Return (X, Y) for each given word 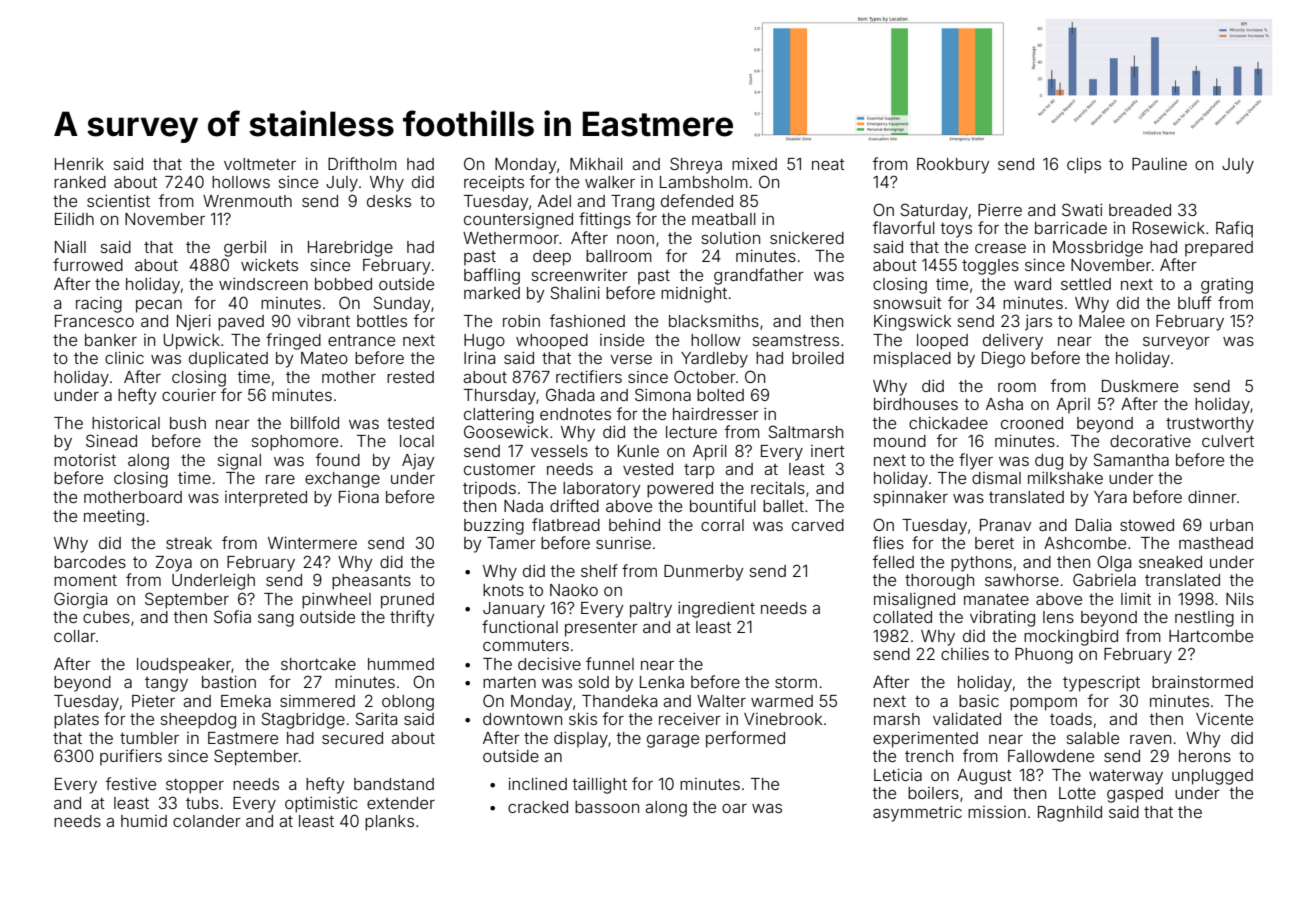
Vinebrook (783, 719)
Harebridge (350, 249)
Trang (632, 203)
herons (1205, 756)
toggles (990, 267)
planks (389, 823)
